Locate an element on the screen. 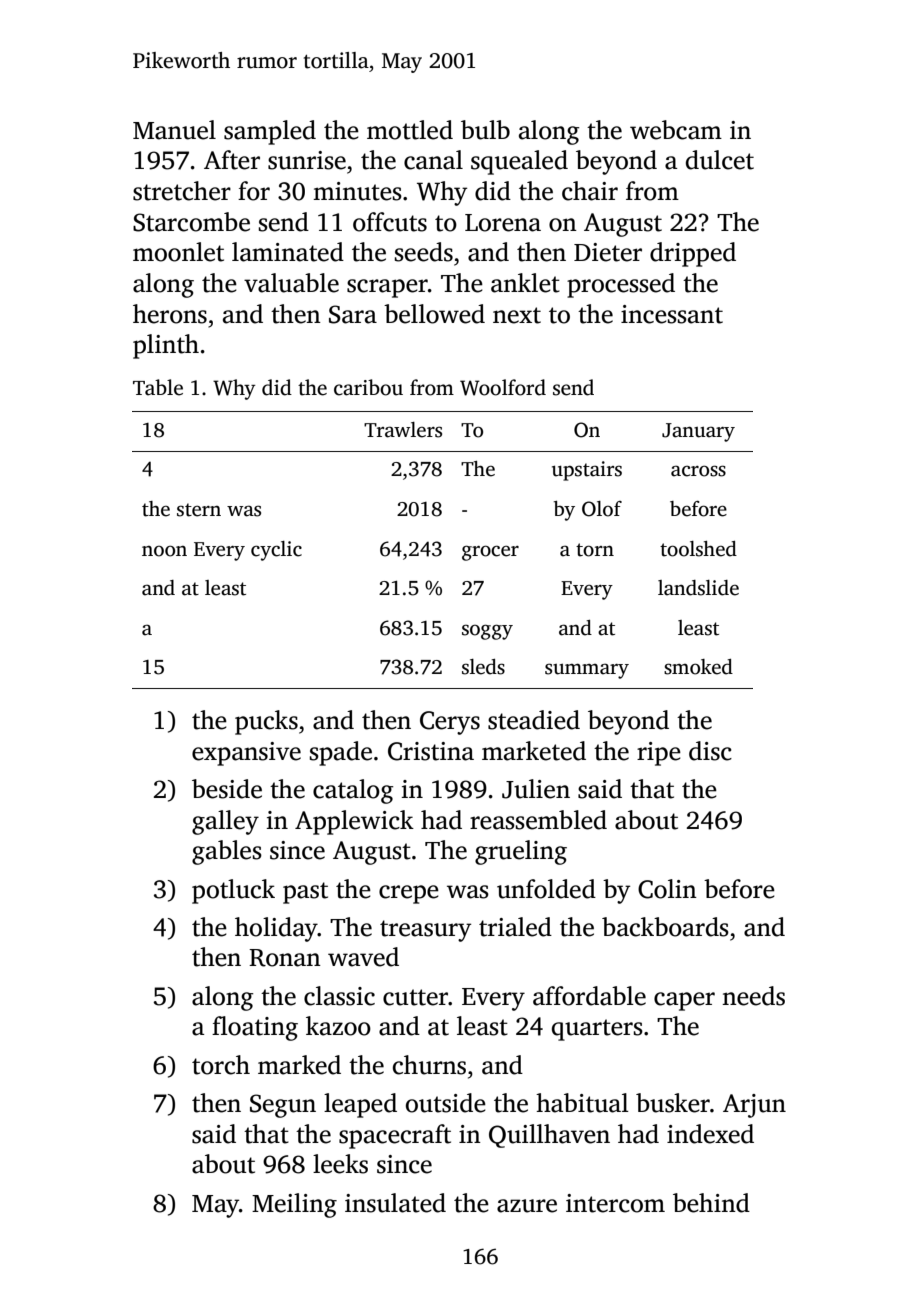  smoked is located at coordinates (698, 667).
